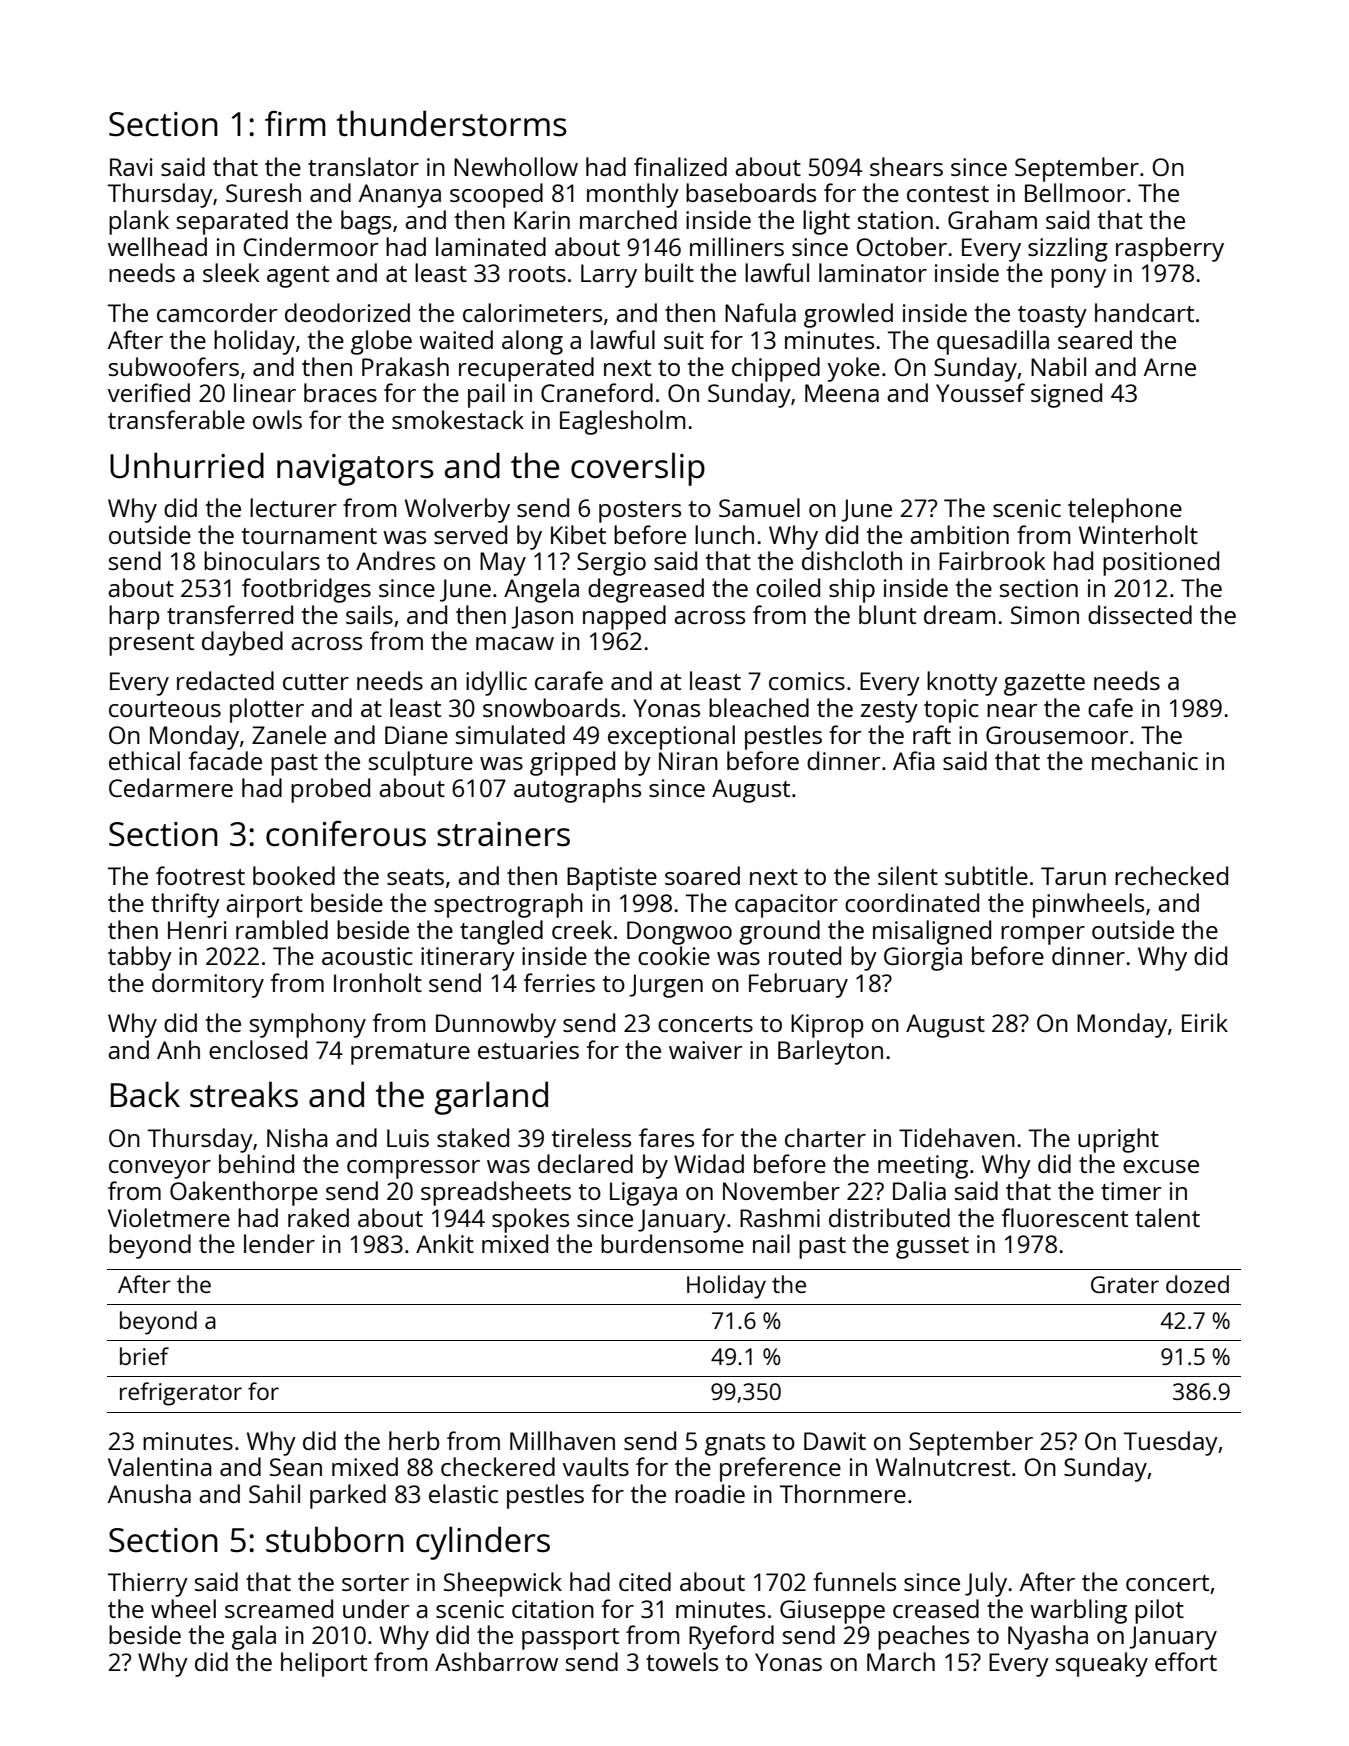 The width and height of the screenshot is (1349, 1746). Describe the element at coordinates (1095, 339) in the screenshot. I see `seared` at that location.
